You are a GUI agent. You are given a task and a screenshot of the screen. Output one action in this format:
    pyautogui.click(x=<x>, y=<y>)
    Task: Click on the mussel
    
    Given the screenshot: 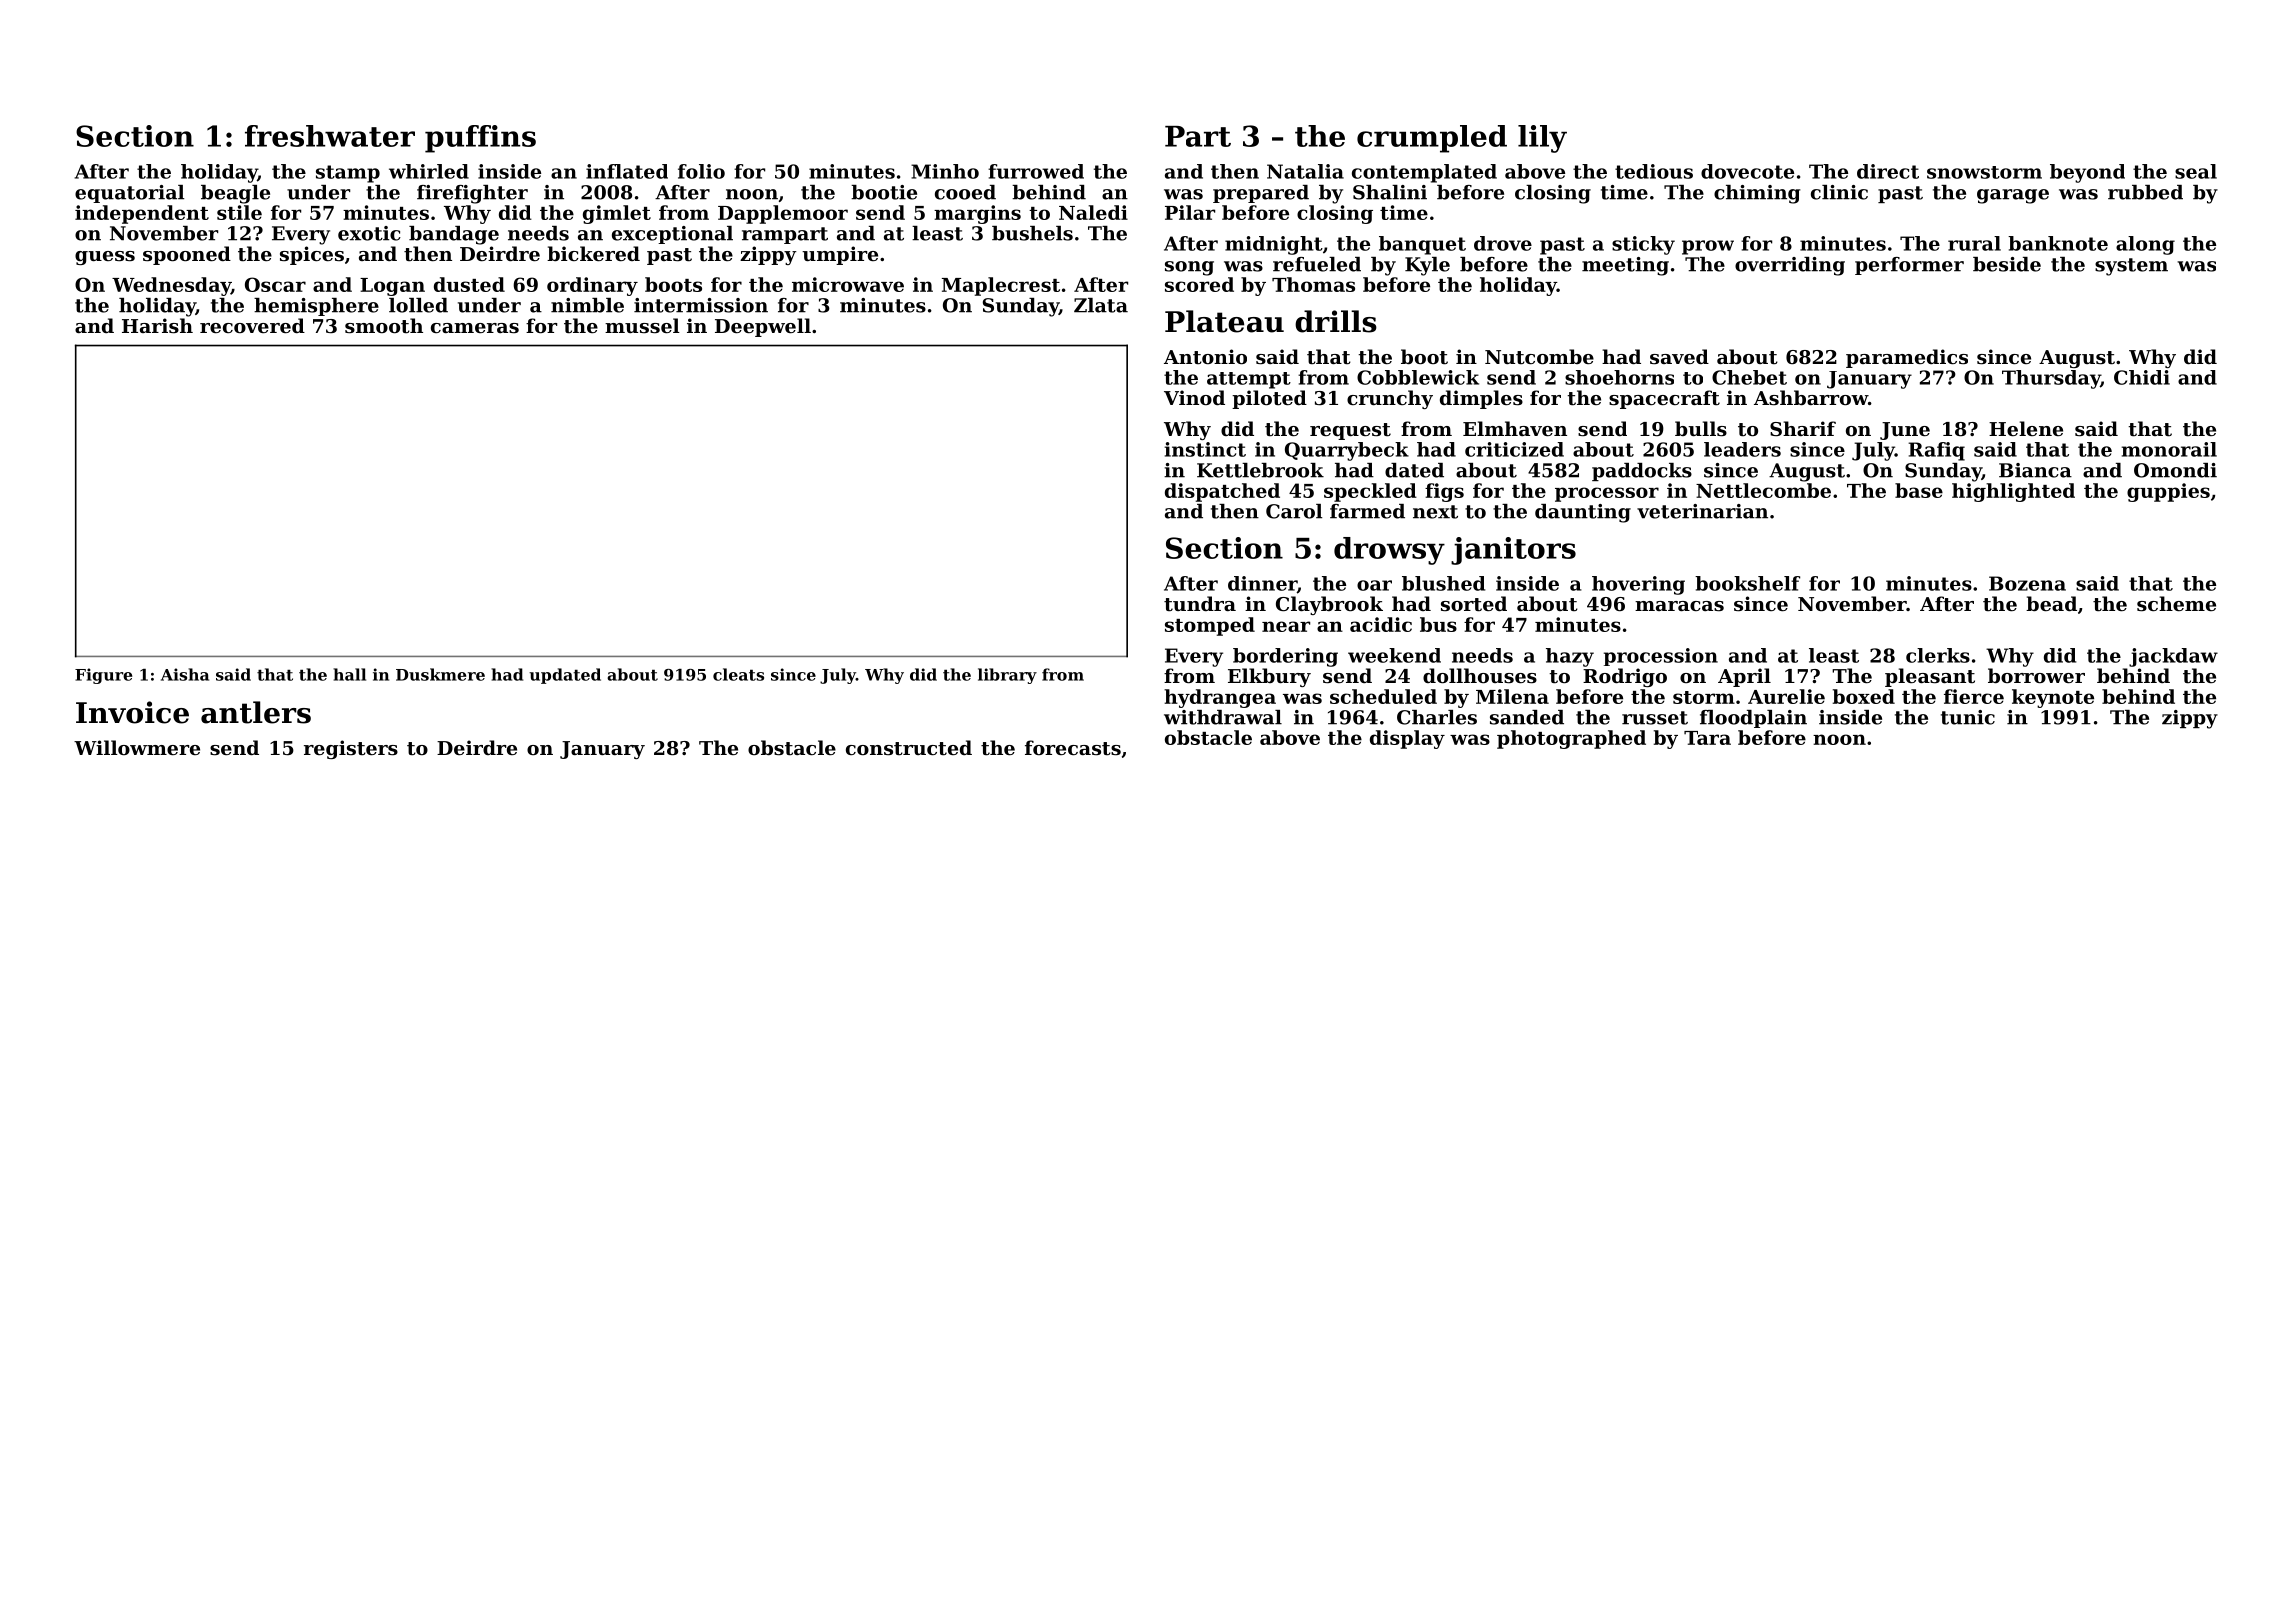 What is the action you would take?
    pyautogui.click(x=642, y=325)
